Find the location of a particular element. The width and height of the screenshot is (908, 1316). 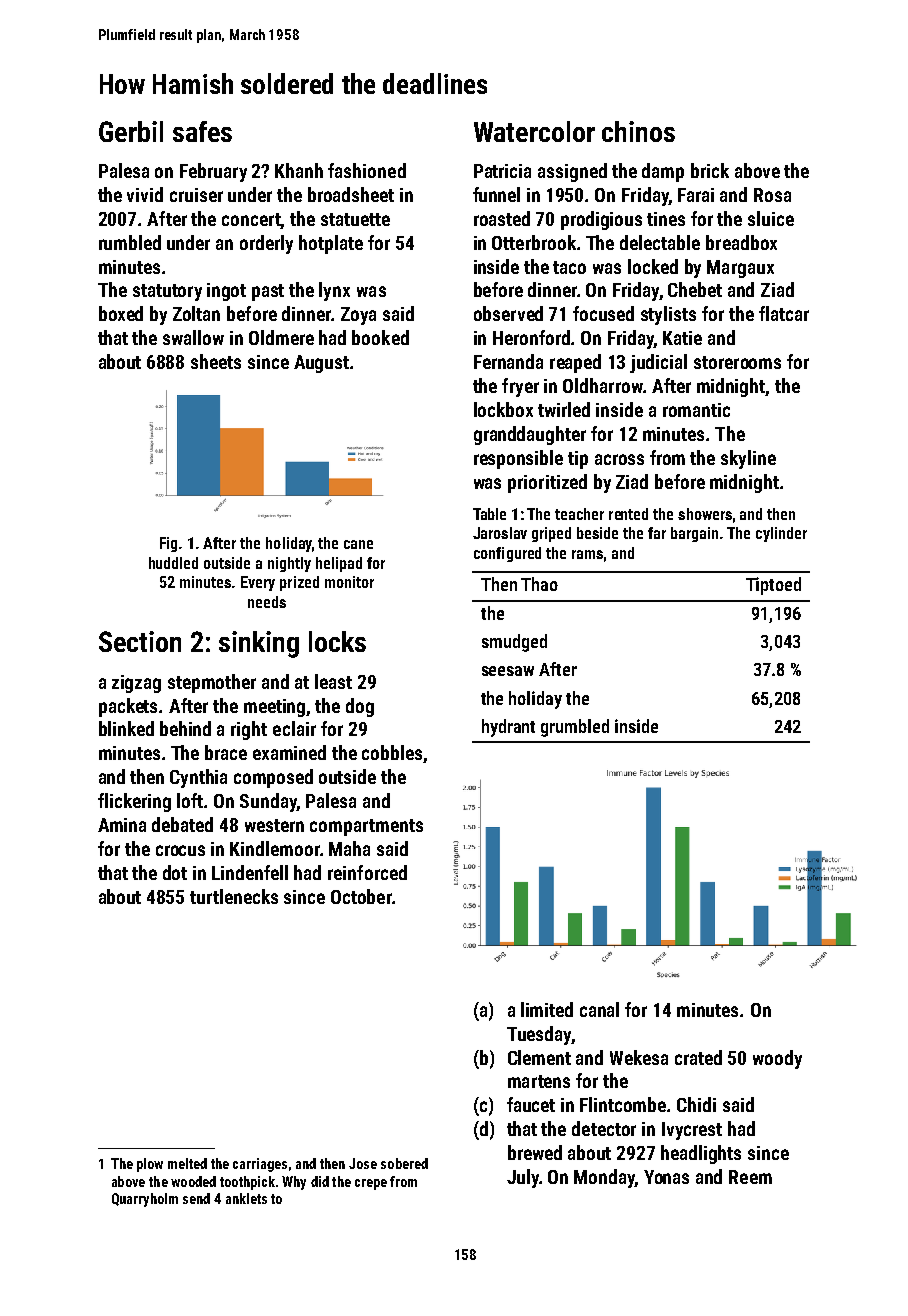

plow is located at coordinates (150, 1165).
